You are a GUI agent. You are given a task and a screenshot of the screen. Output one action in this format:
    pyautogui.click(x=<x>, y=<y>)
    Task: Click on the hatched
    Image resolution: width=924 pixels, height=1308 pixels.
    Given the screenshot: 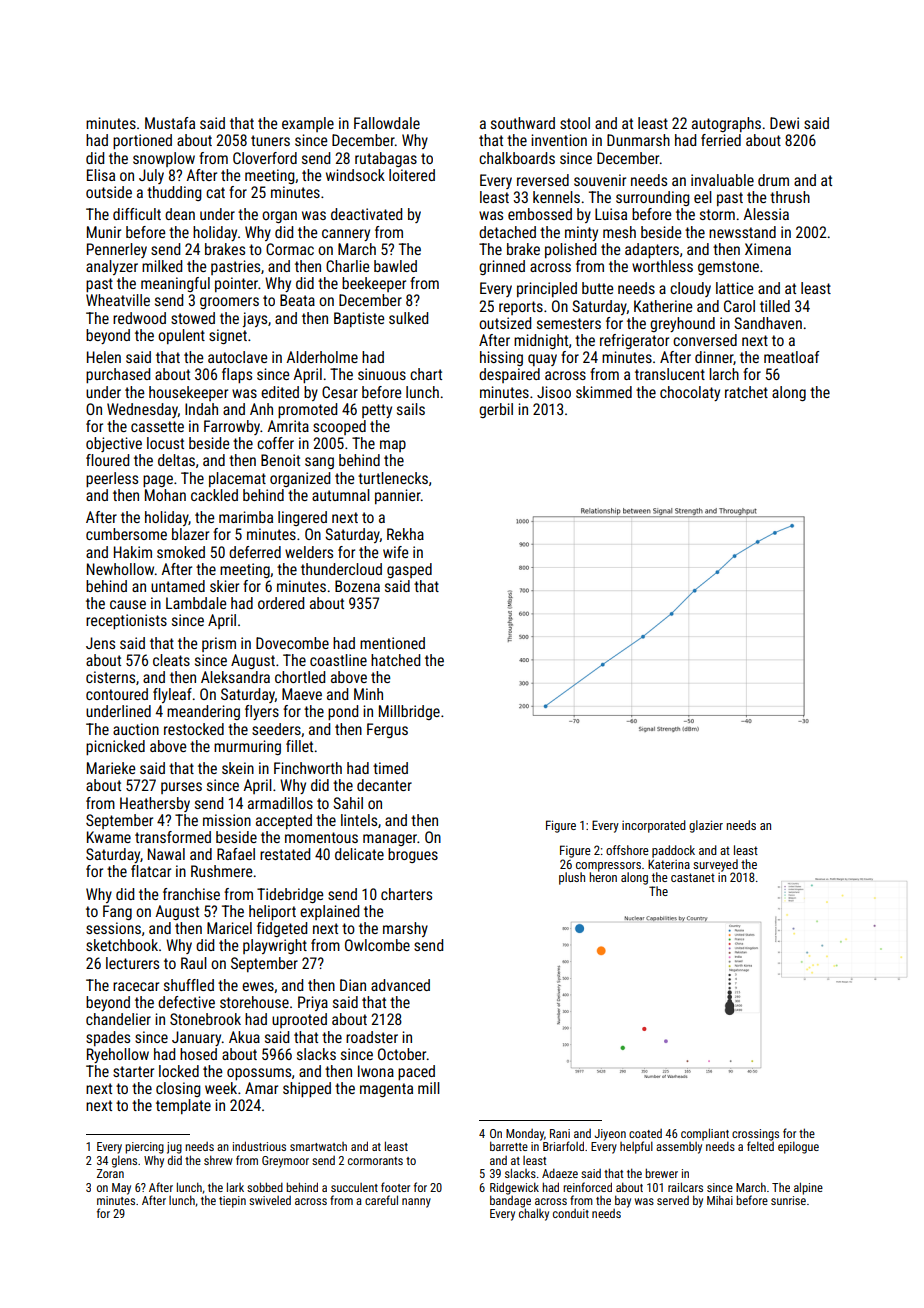 What is the action you would take?
    pyautogui.click(x=395, y=660)
